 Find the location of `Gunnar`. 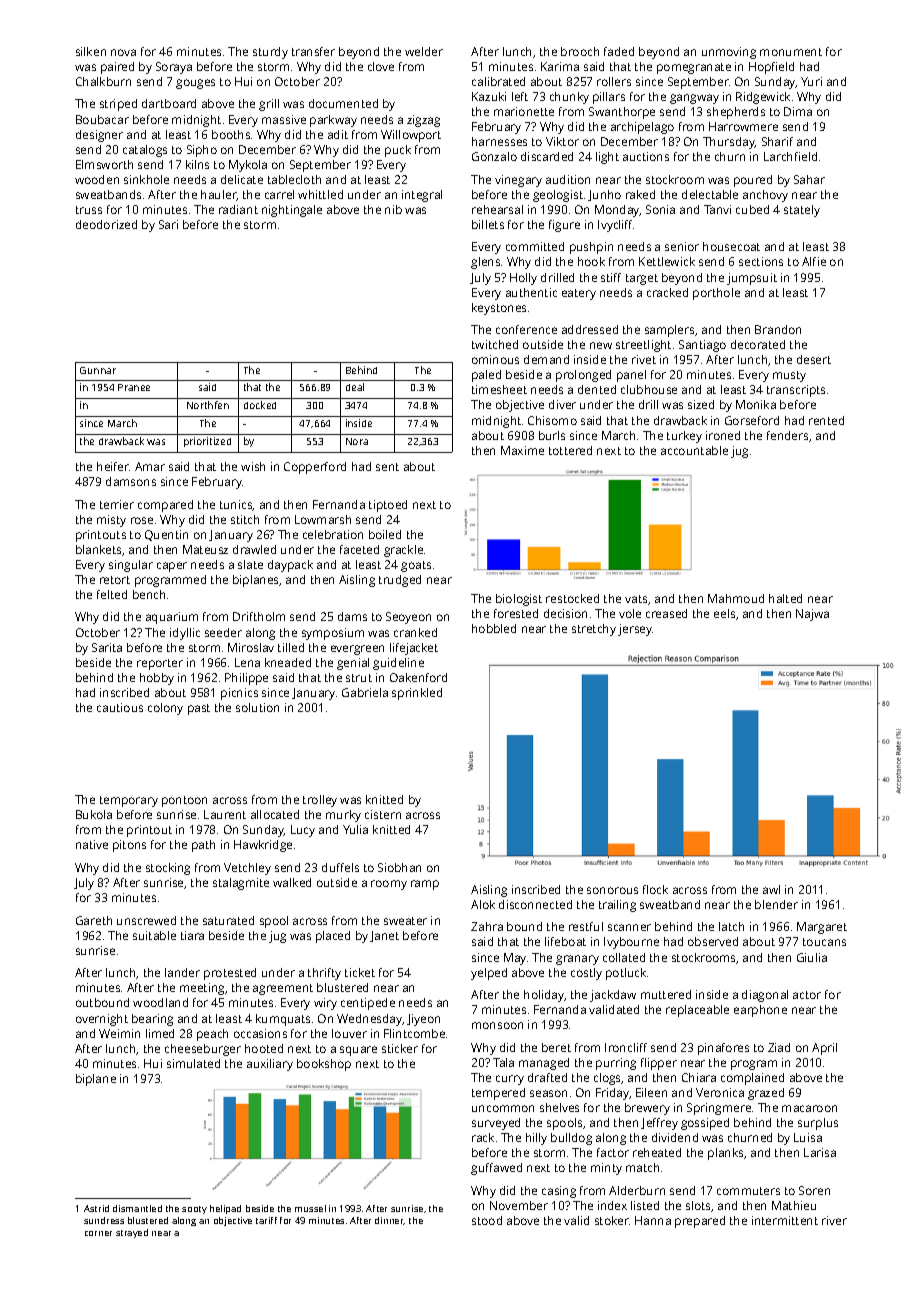

Gunnar is located at coordinates (98, 370).
